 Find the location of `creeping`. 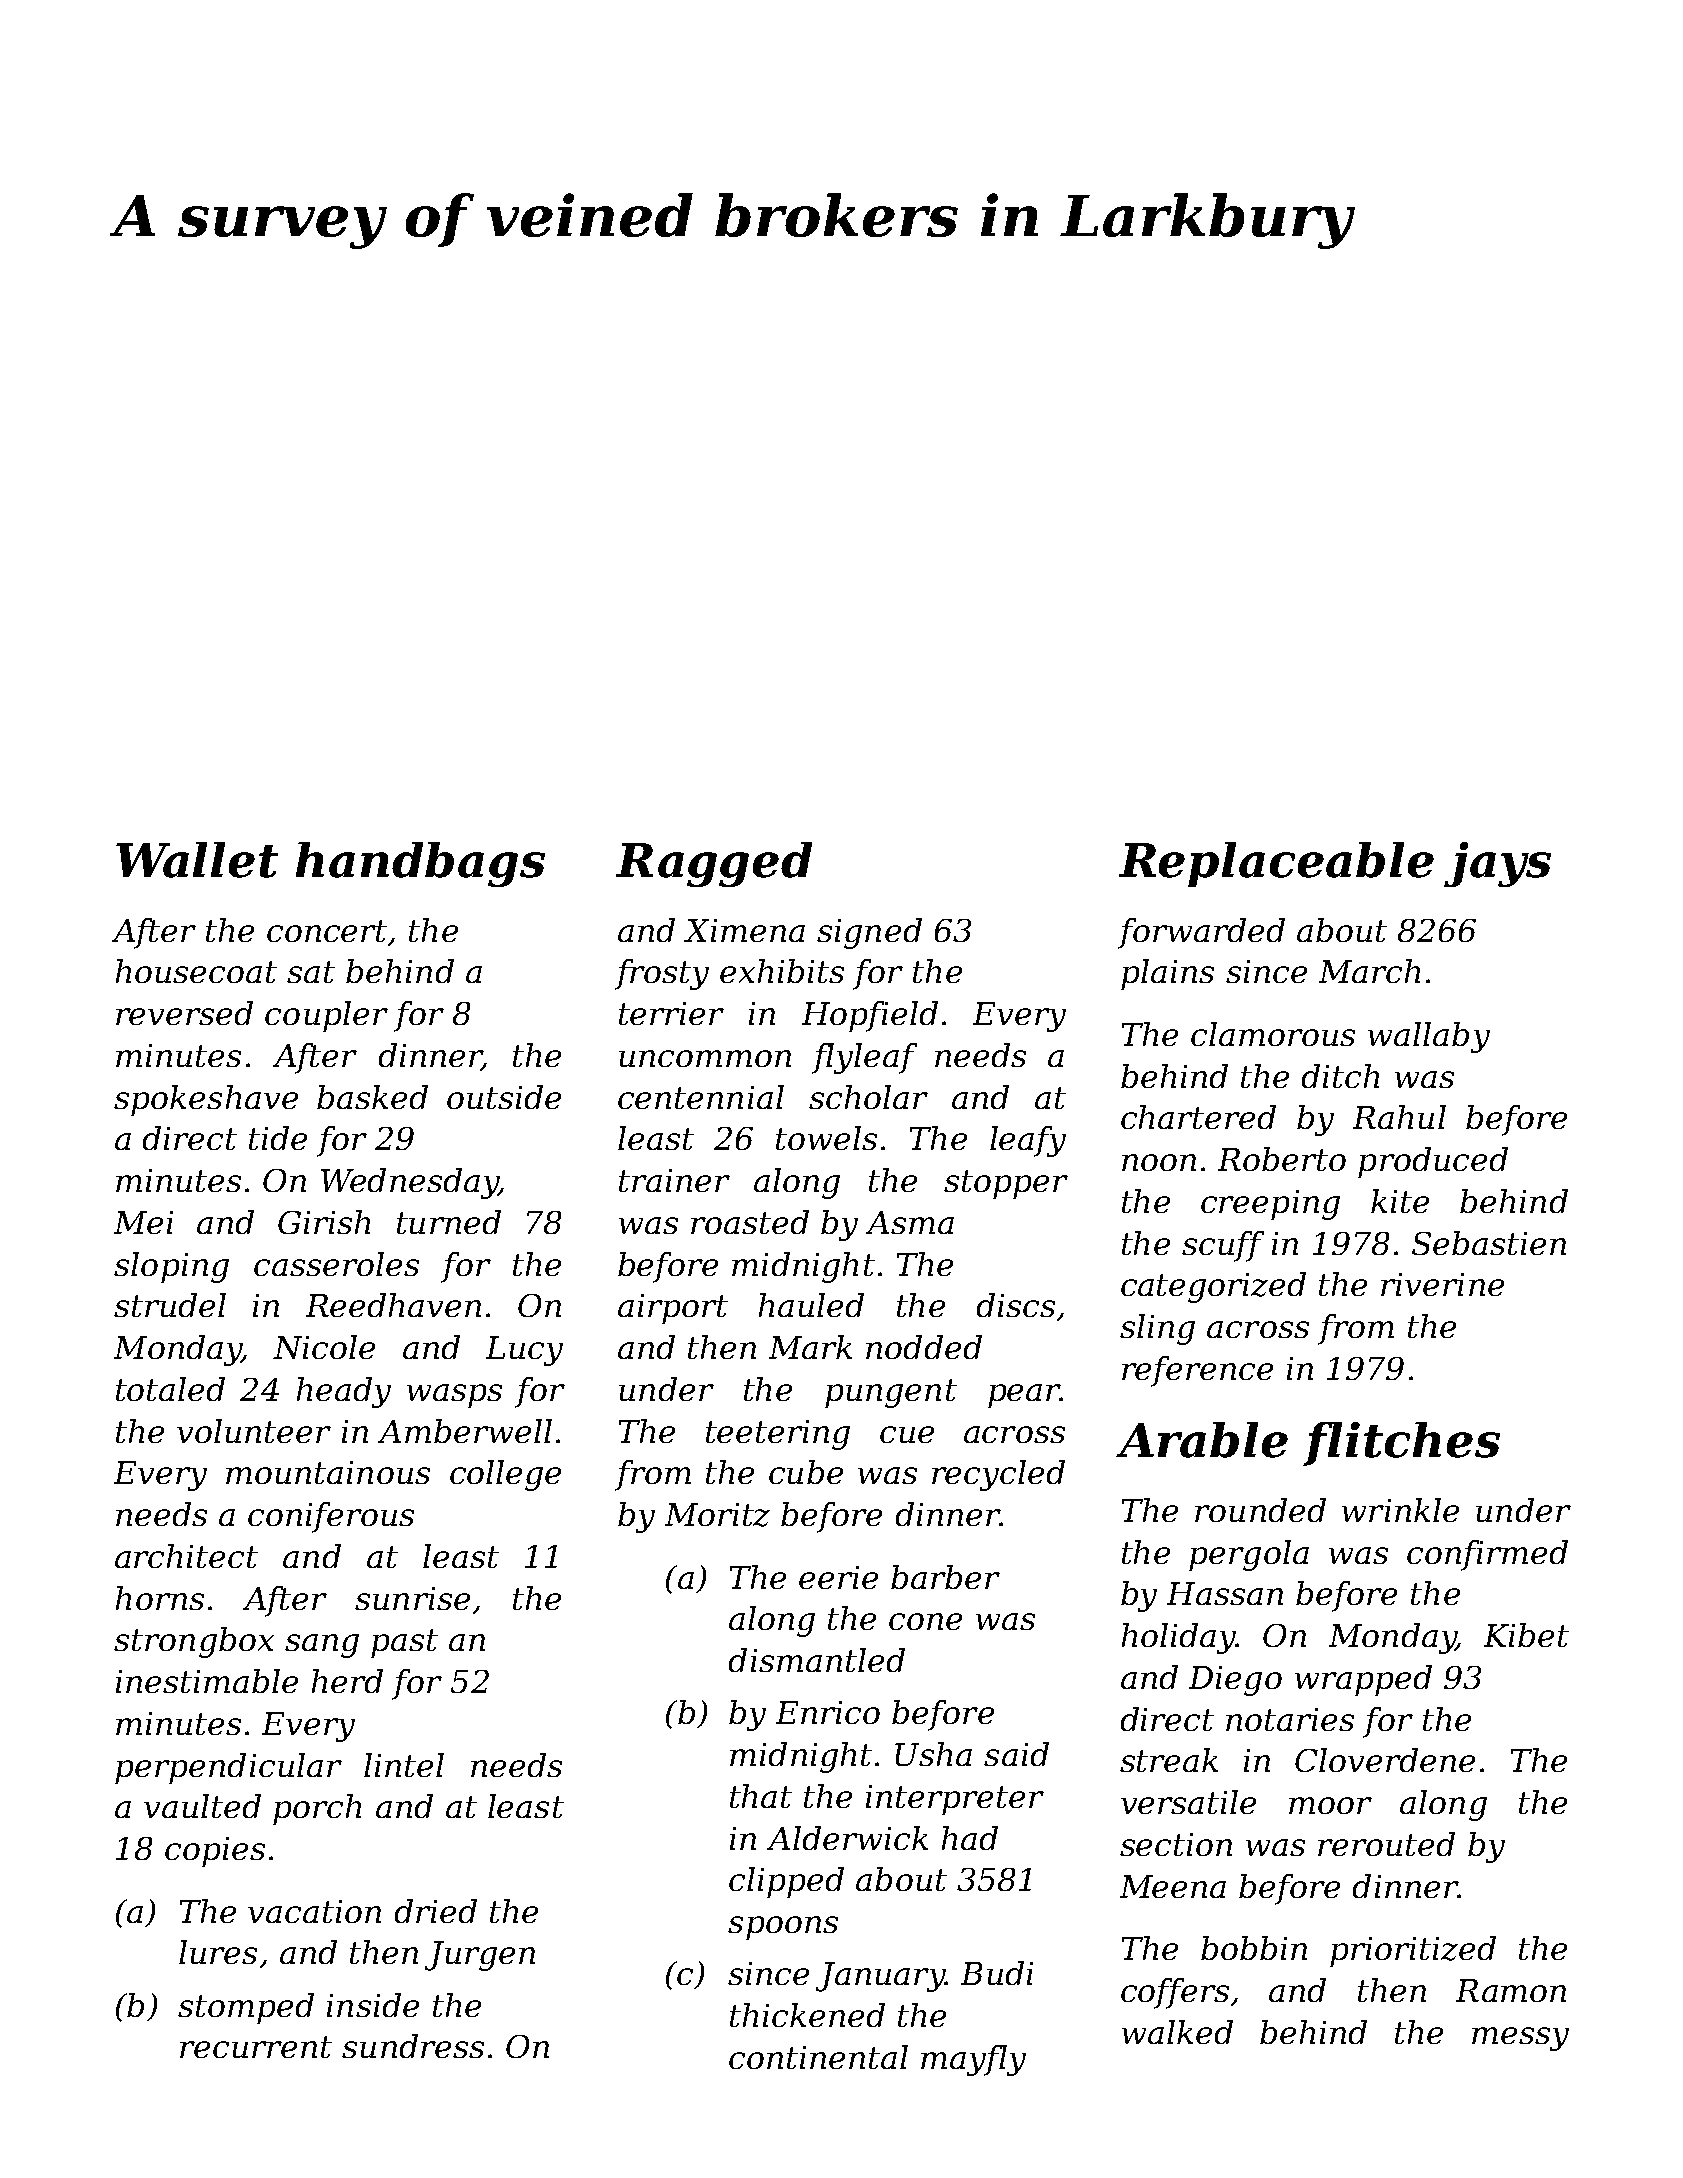

creeping is located at coordinates (1270, 1205).
